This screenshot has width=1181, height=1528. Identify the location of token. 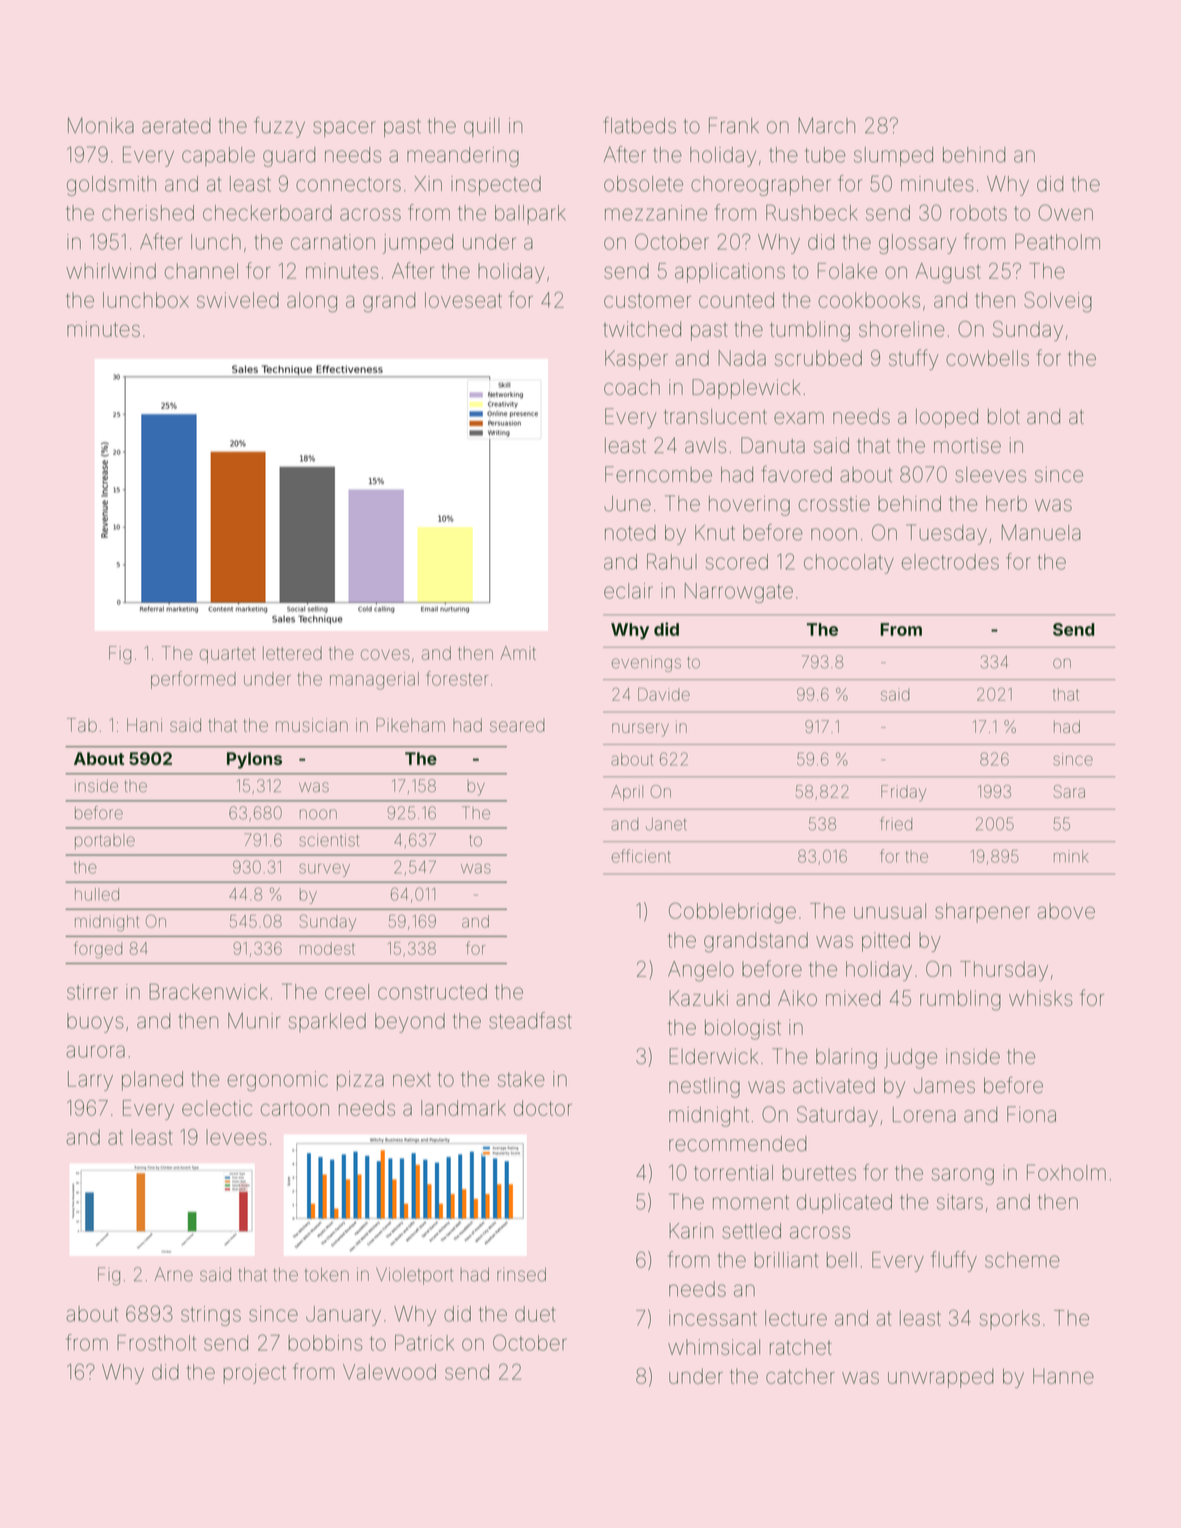
(327, 1275).
